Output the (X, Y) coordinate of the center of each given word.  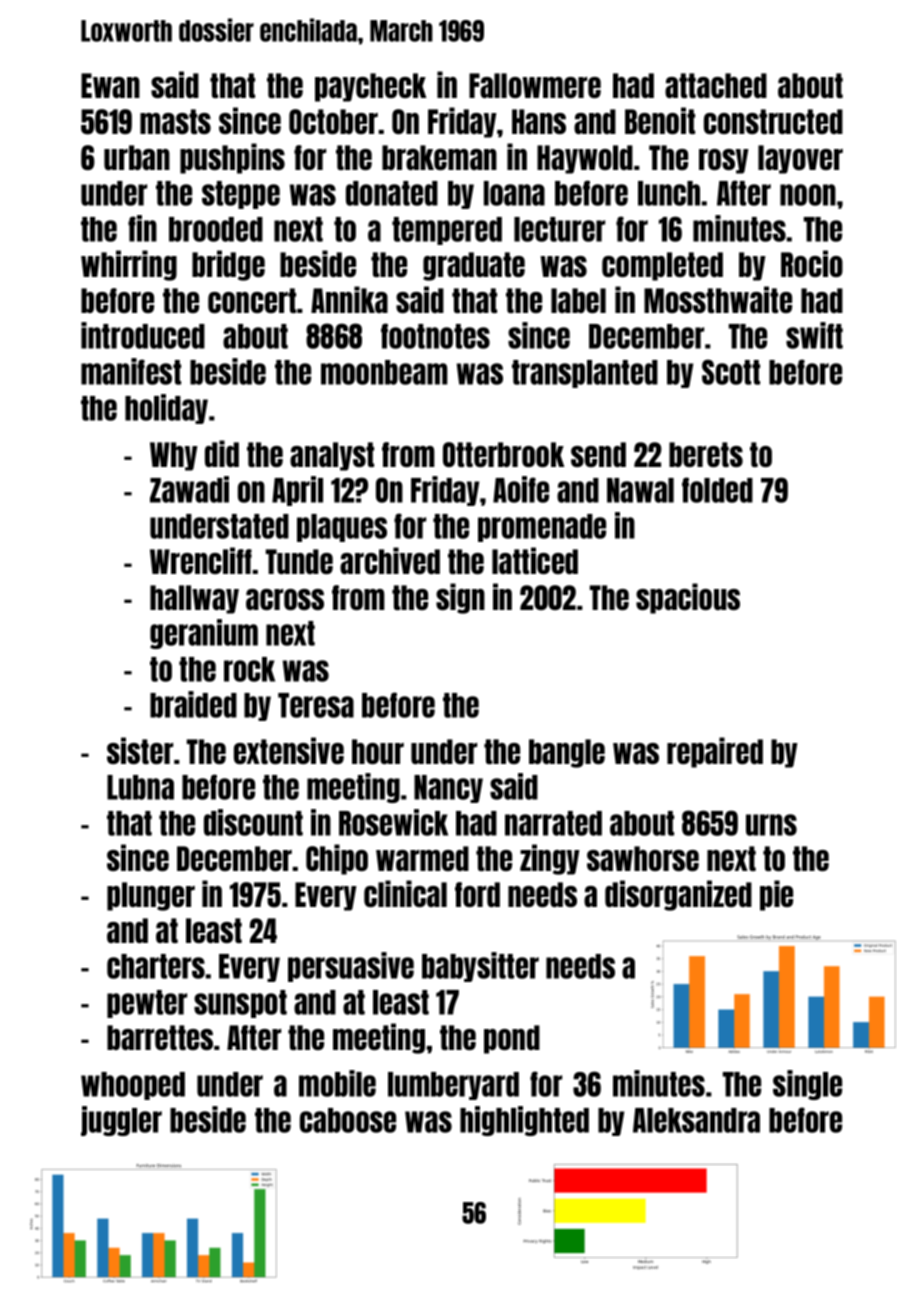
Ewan (110, 85)
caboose (348, 1120)
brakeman (439, 157)
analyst (332, 456)
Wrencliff (201, 560)
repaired (715, 752)
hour (378, 751)
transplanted (585, 374)
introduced (143, 335)
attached (716, 85)
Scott (731, 372)
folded (717, 490)
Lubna (140, 787)
